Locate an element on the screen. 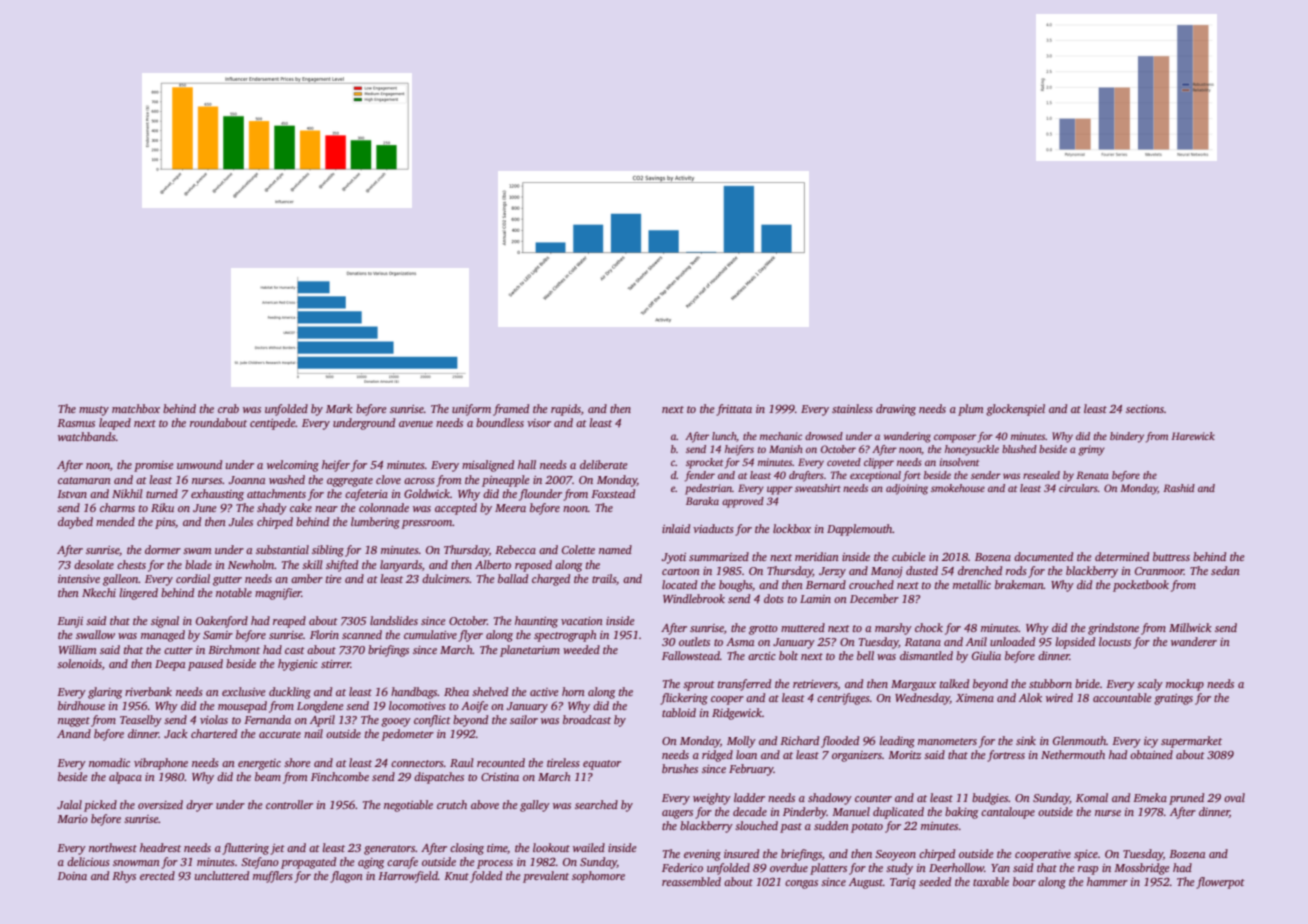 The height and width of the screenshot is (924, 1308). trails is located at coordinates (604, 578).
